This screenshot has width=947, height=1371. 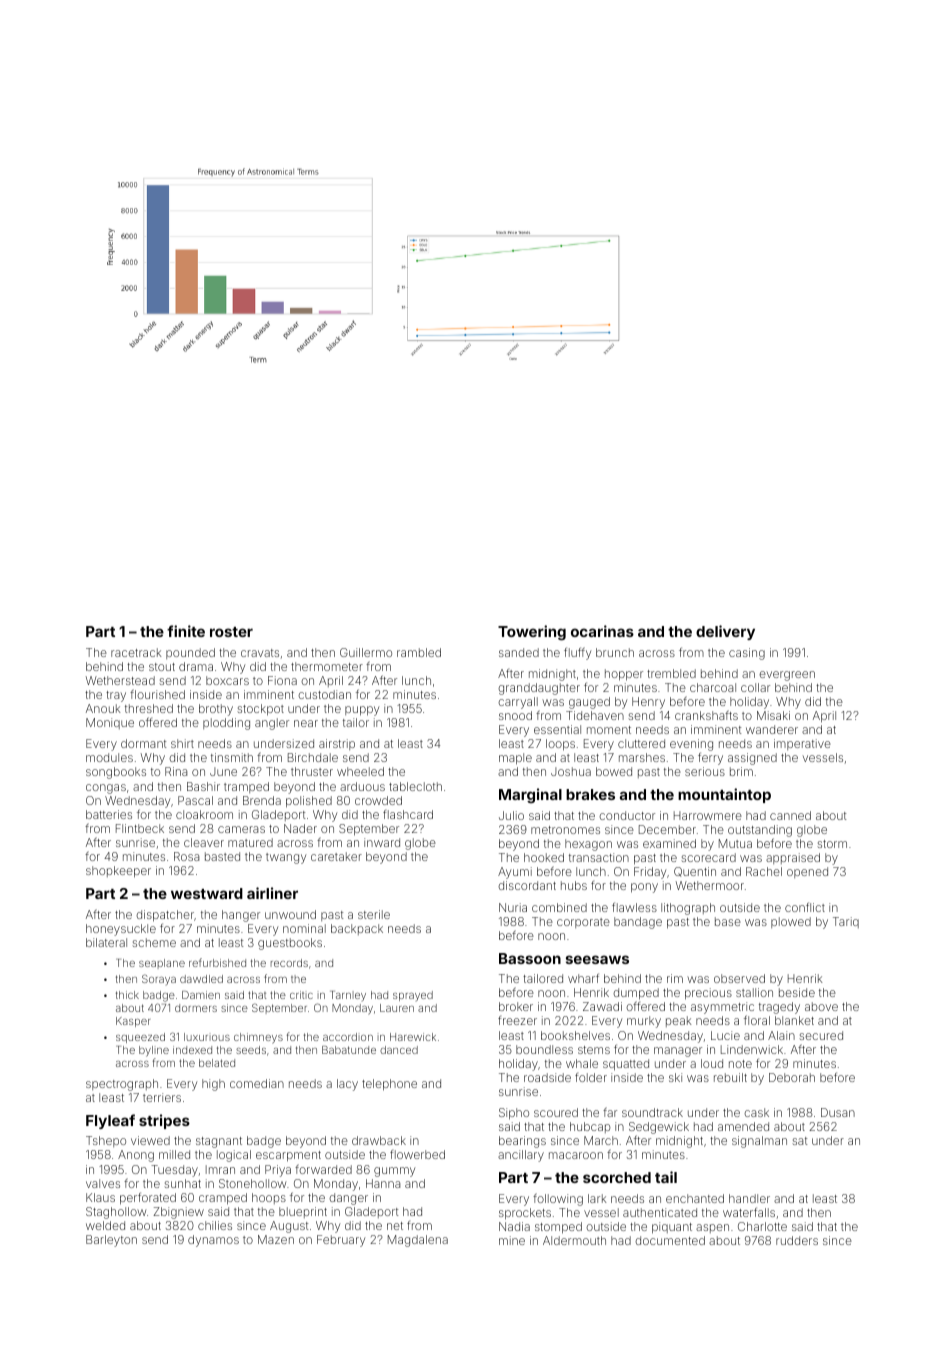 What do you see at coordinates (109, 757) in the screenshot?
I see `modules` at bounding box center [109, 757].
